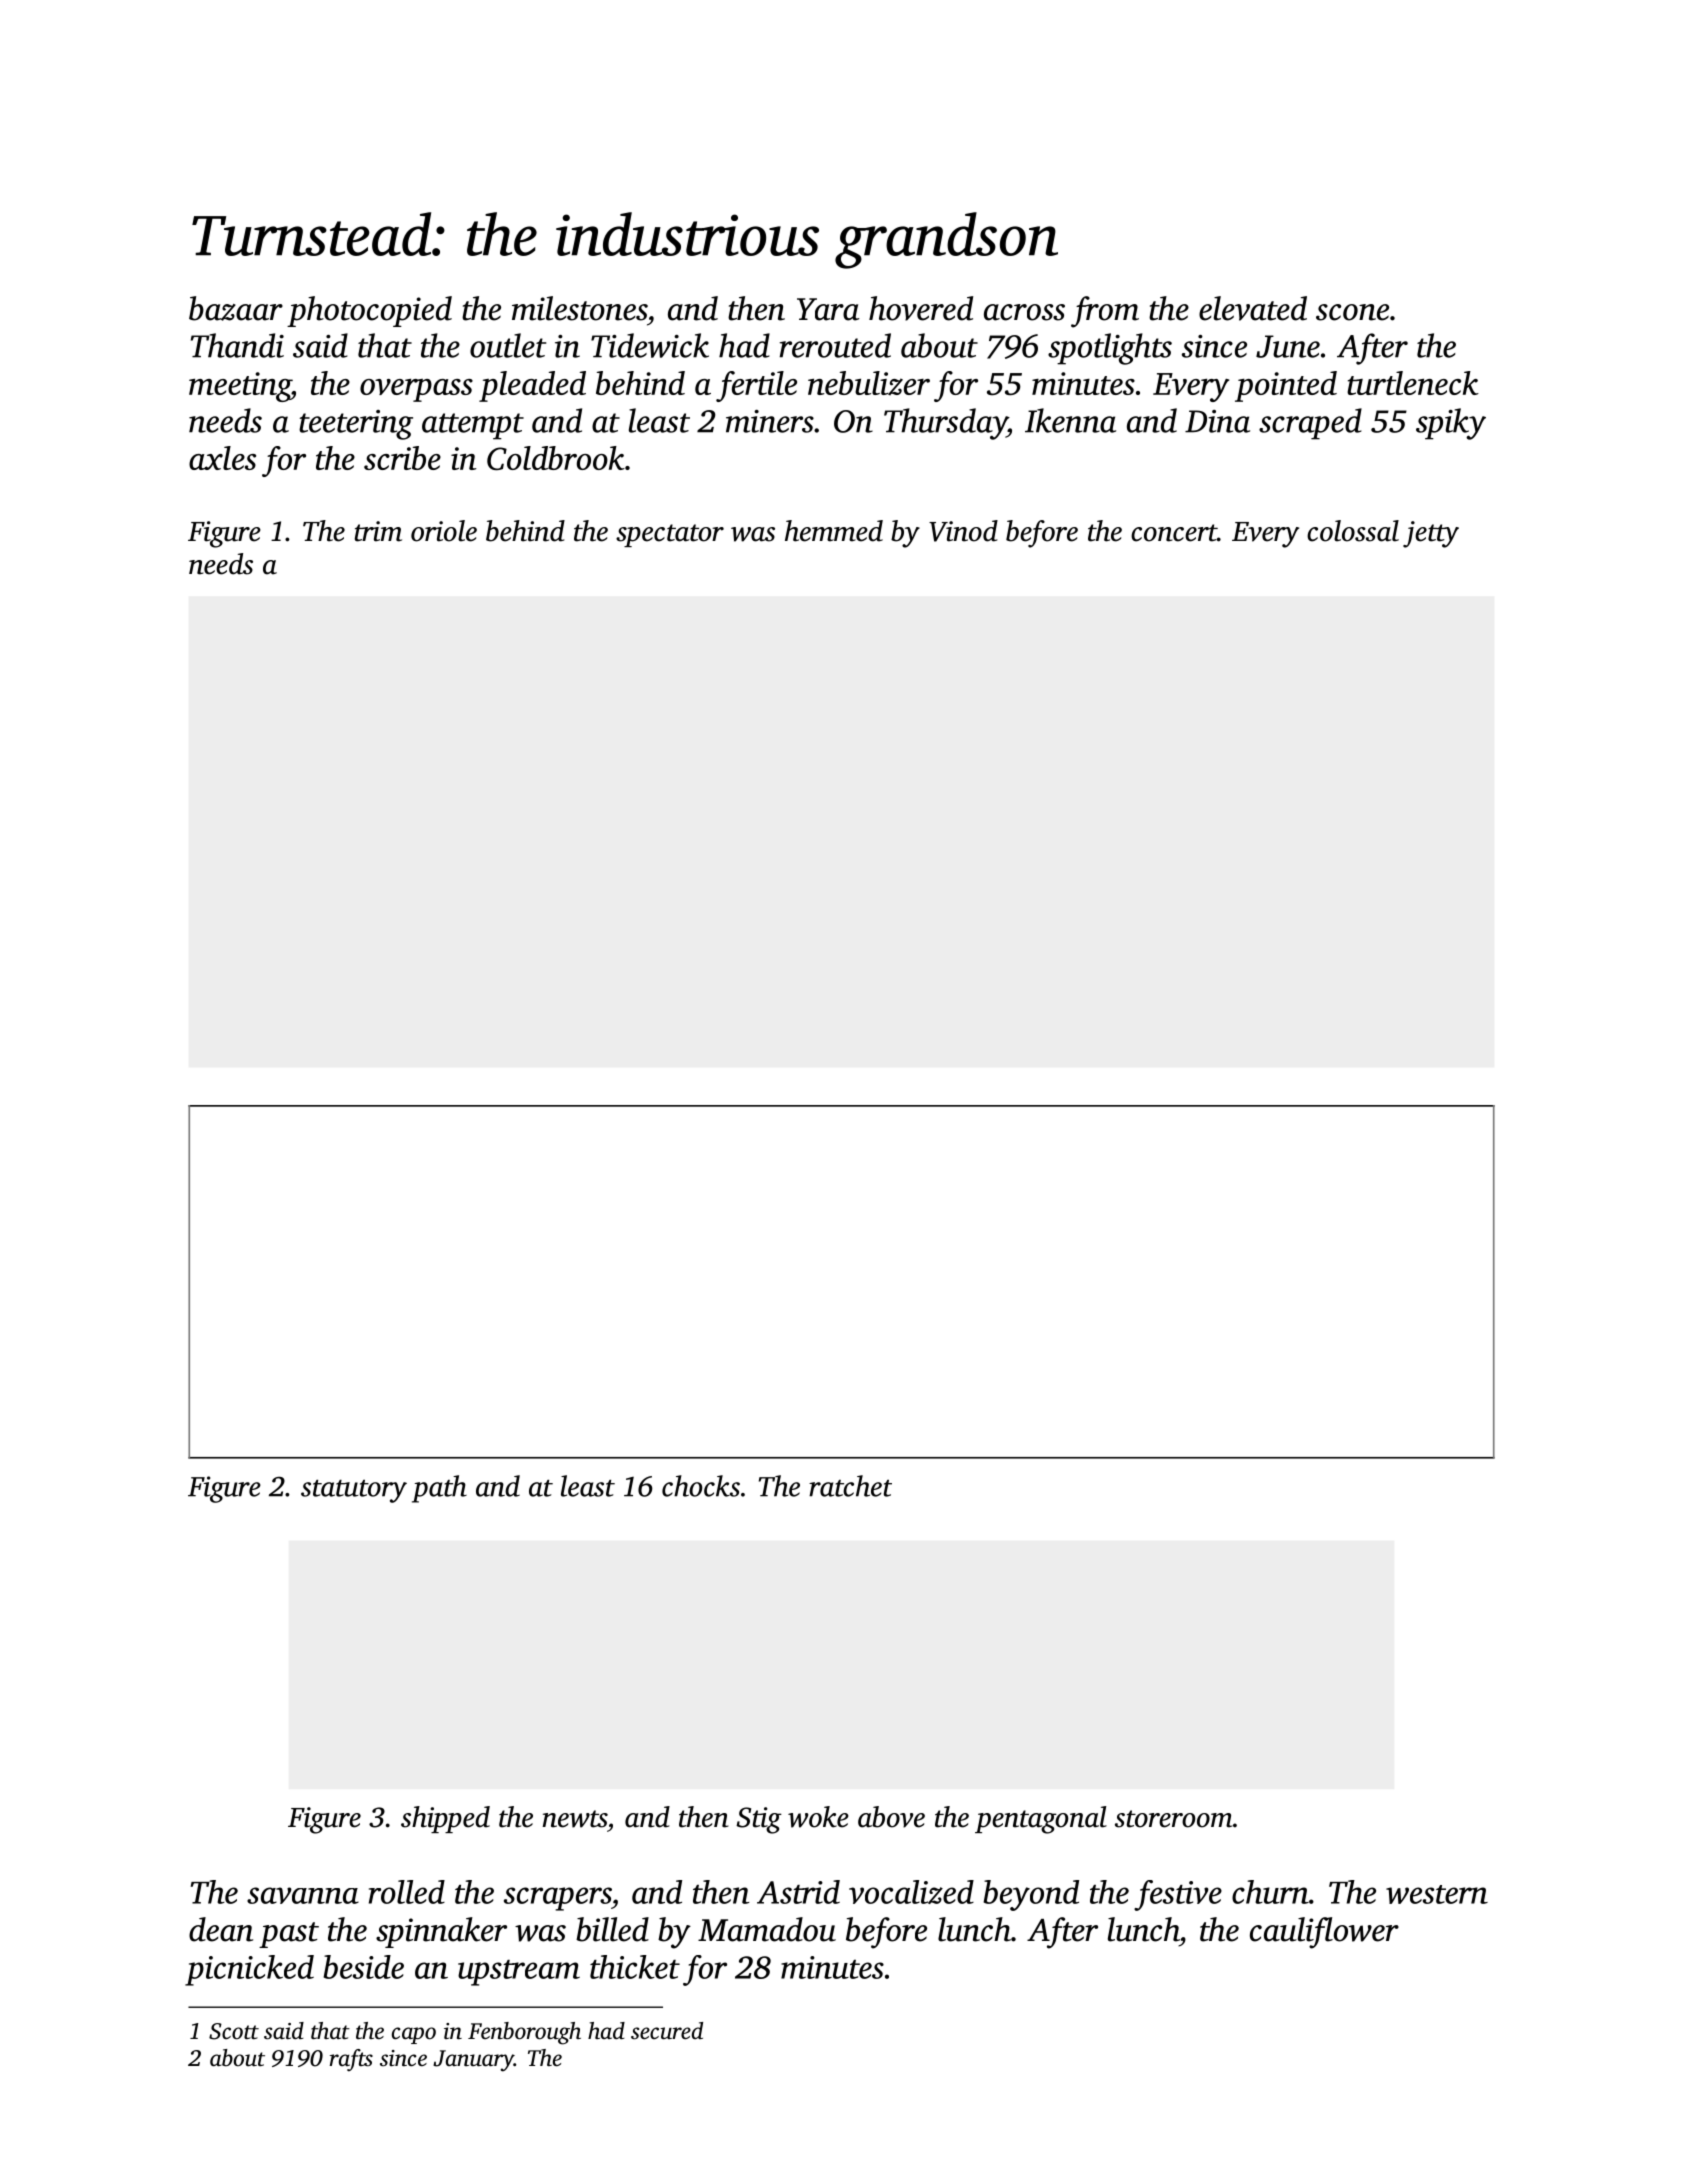 The width and height of the screenshot is (1683, 2178). What do you see at coordinates (1352, 312) in the screenshot?
I see `scone` at bounding box center [1352, 312].
